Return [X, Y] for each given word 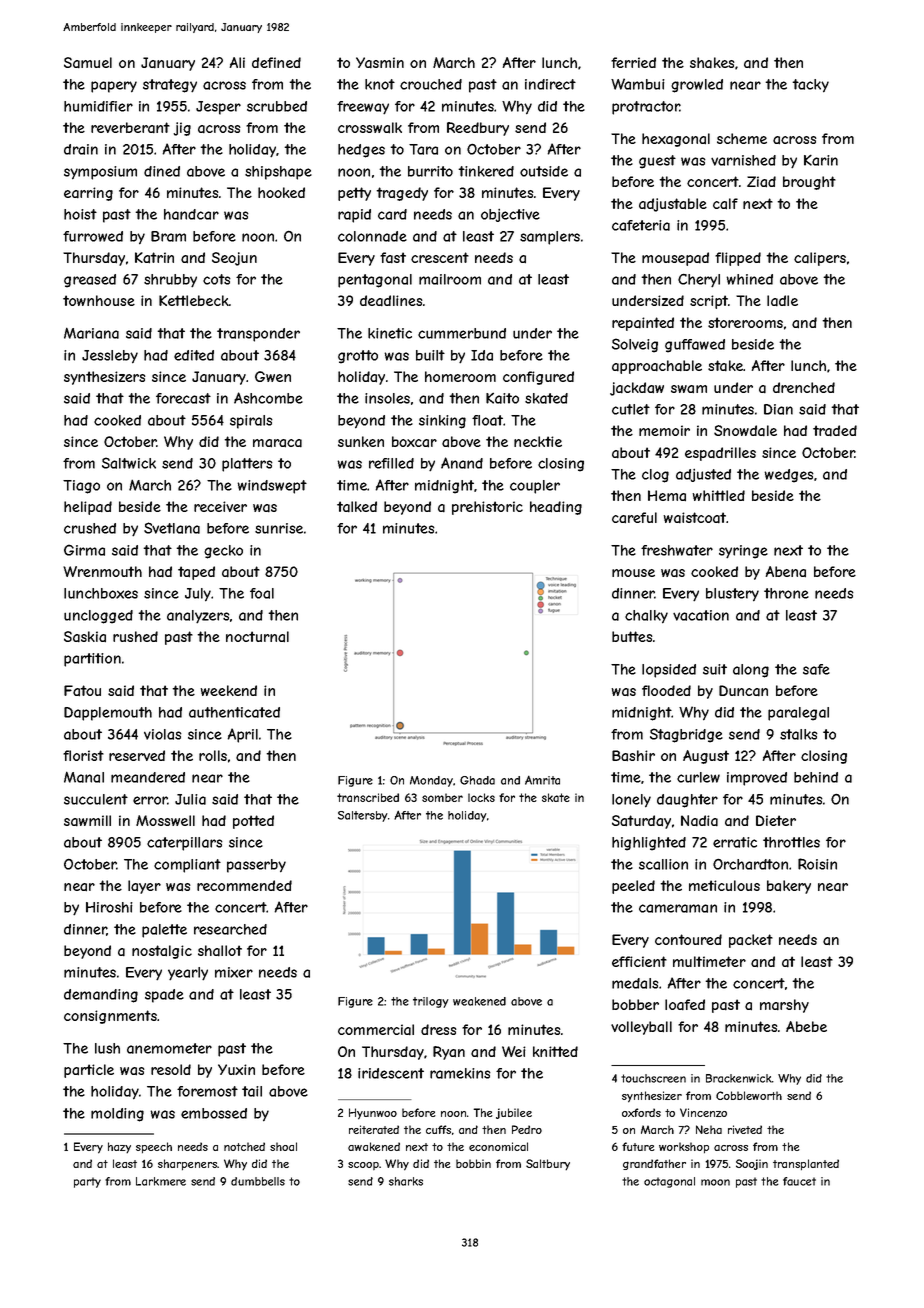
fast [393, 257]
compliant [187, 866]
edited [194, 355]
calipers [820, 259]
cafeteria [641, 225]
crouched [431, 84]
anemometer [169, 1048]
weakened [479, 1001]
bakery [789, 887]
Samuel [88, 62]
